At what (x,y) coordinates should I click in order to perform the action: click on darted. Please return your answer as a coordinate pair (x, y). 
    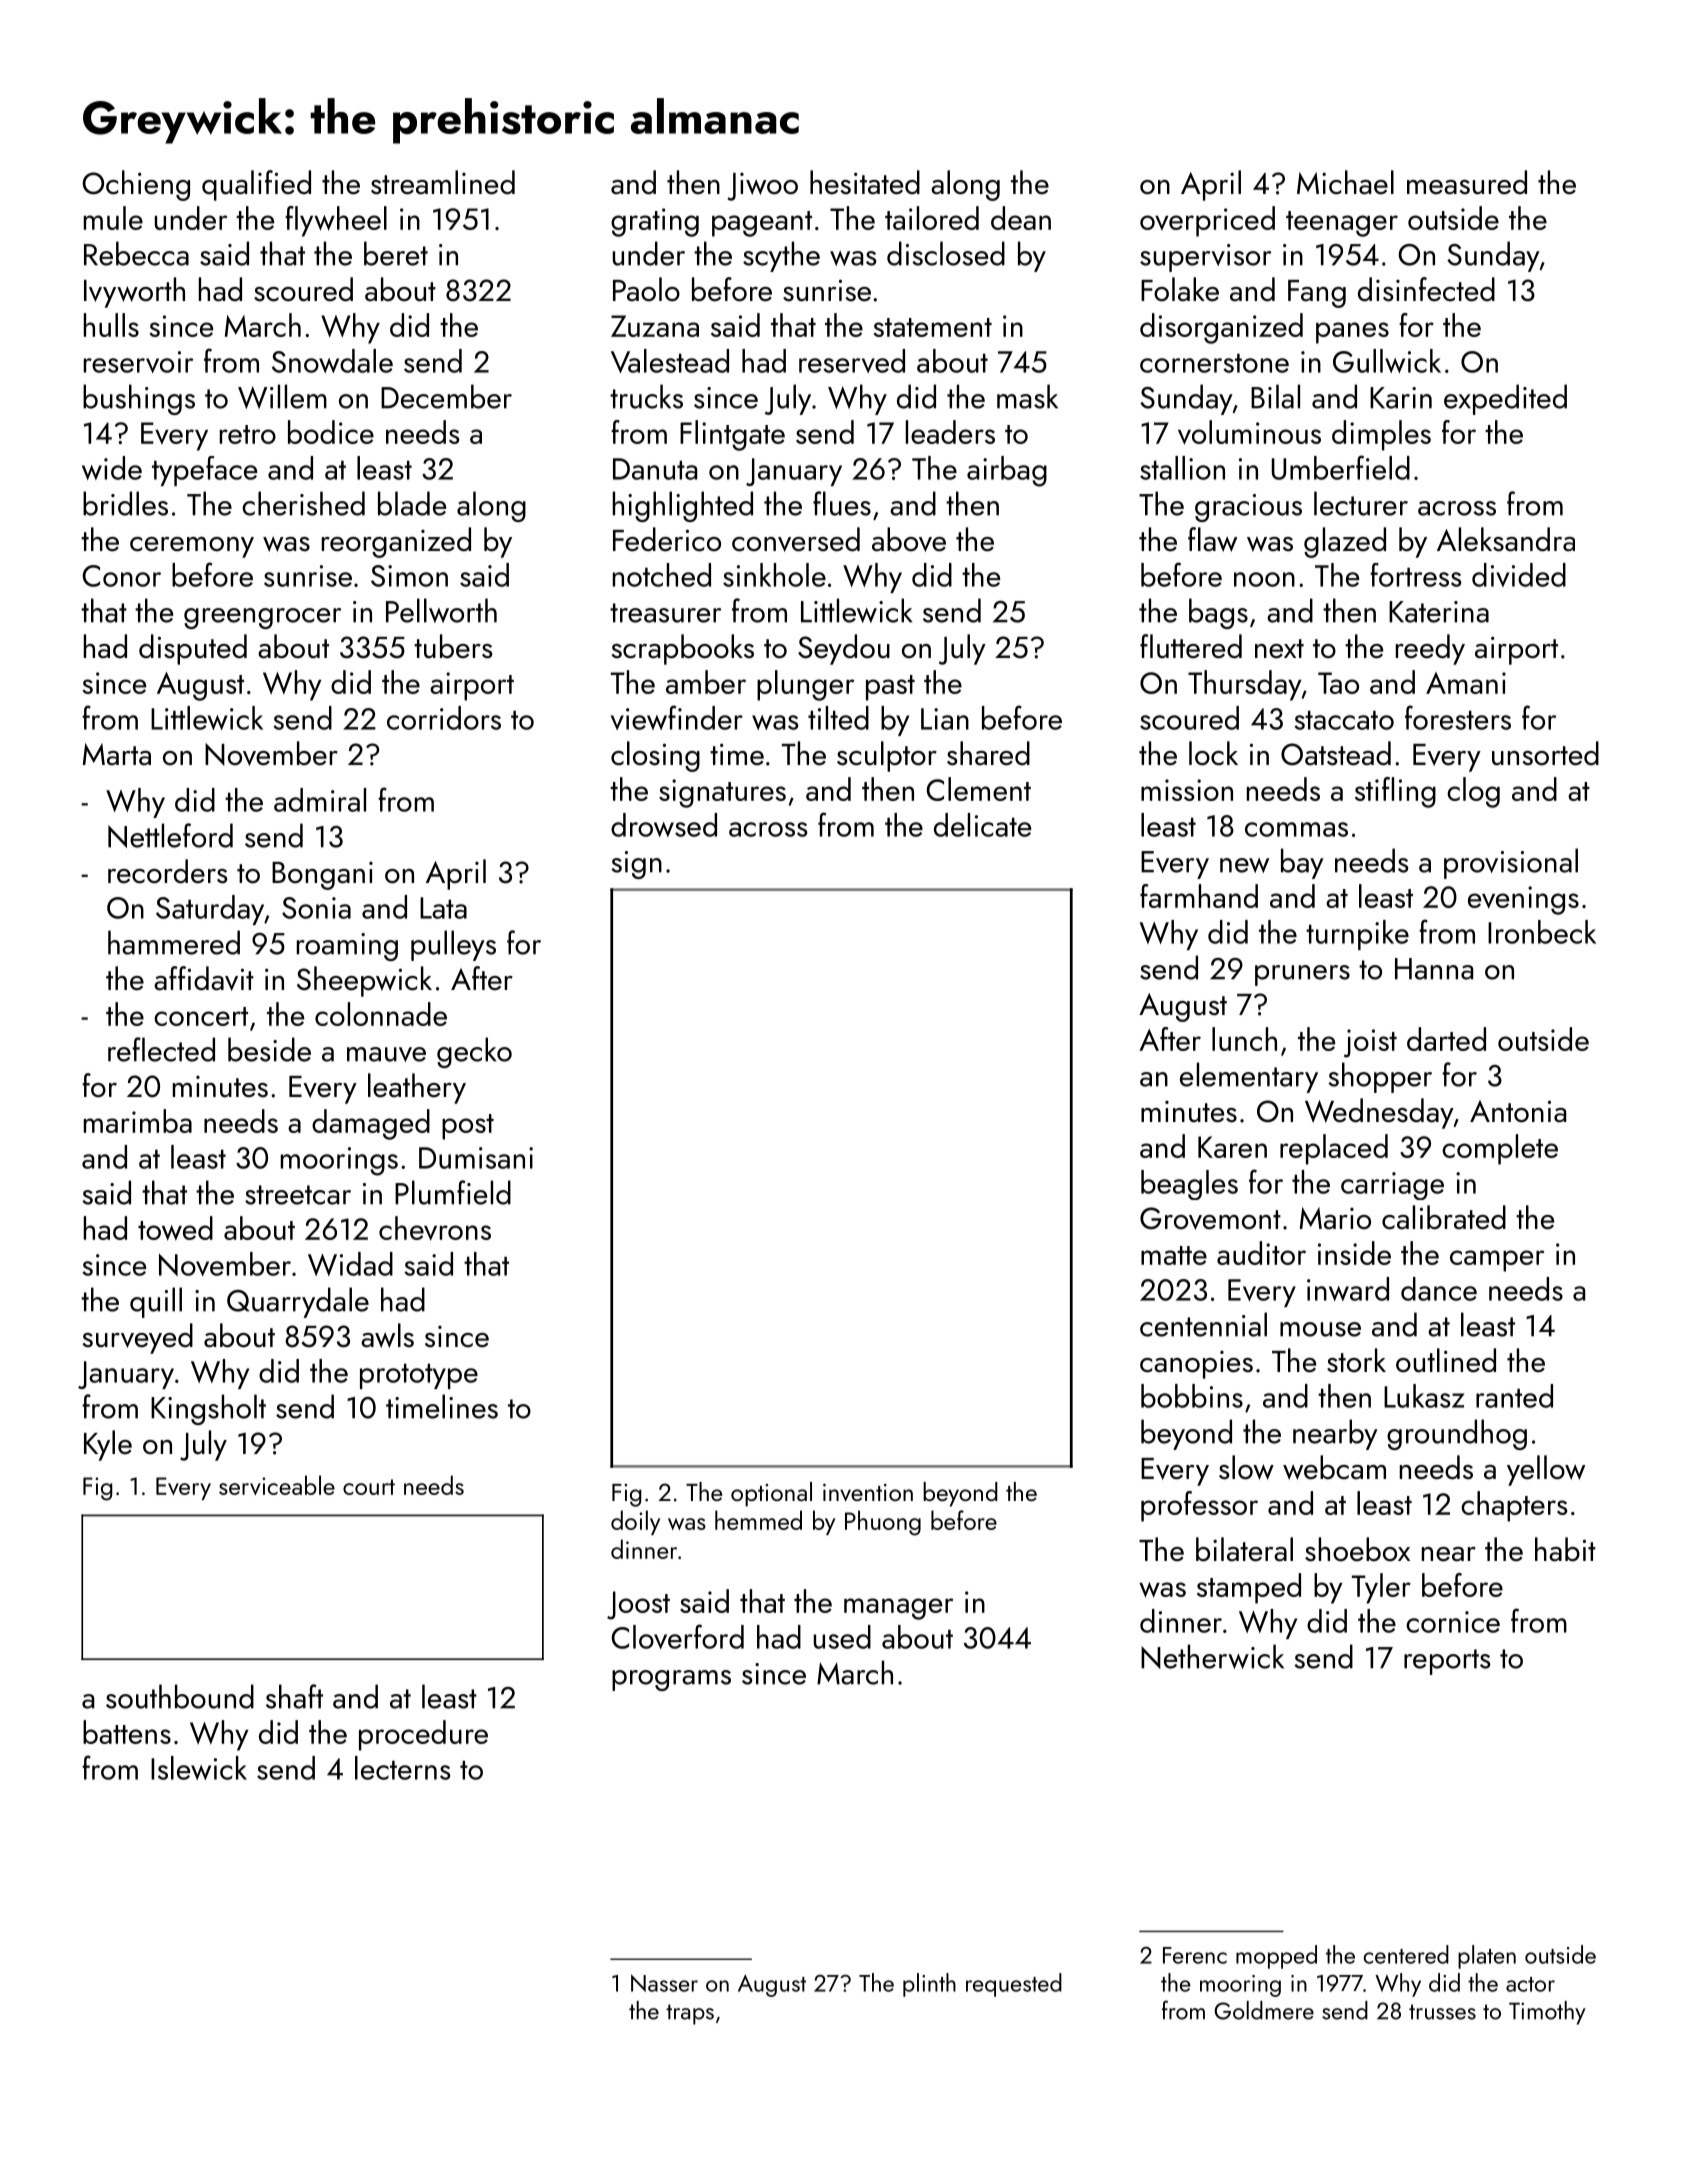
    Looking at the image, I should click on (1446, 1039).
